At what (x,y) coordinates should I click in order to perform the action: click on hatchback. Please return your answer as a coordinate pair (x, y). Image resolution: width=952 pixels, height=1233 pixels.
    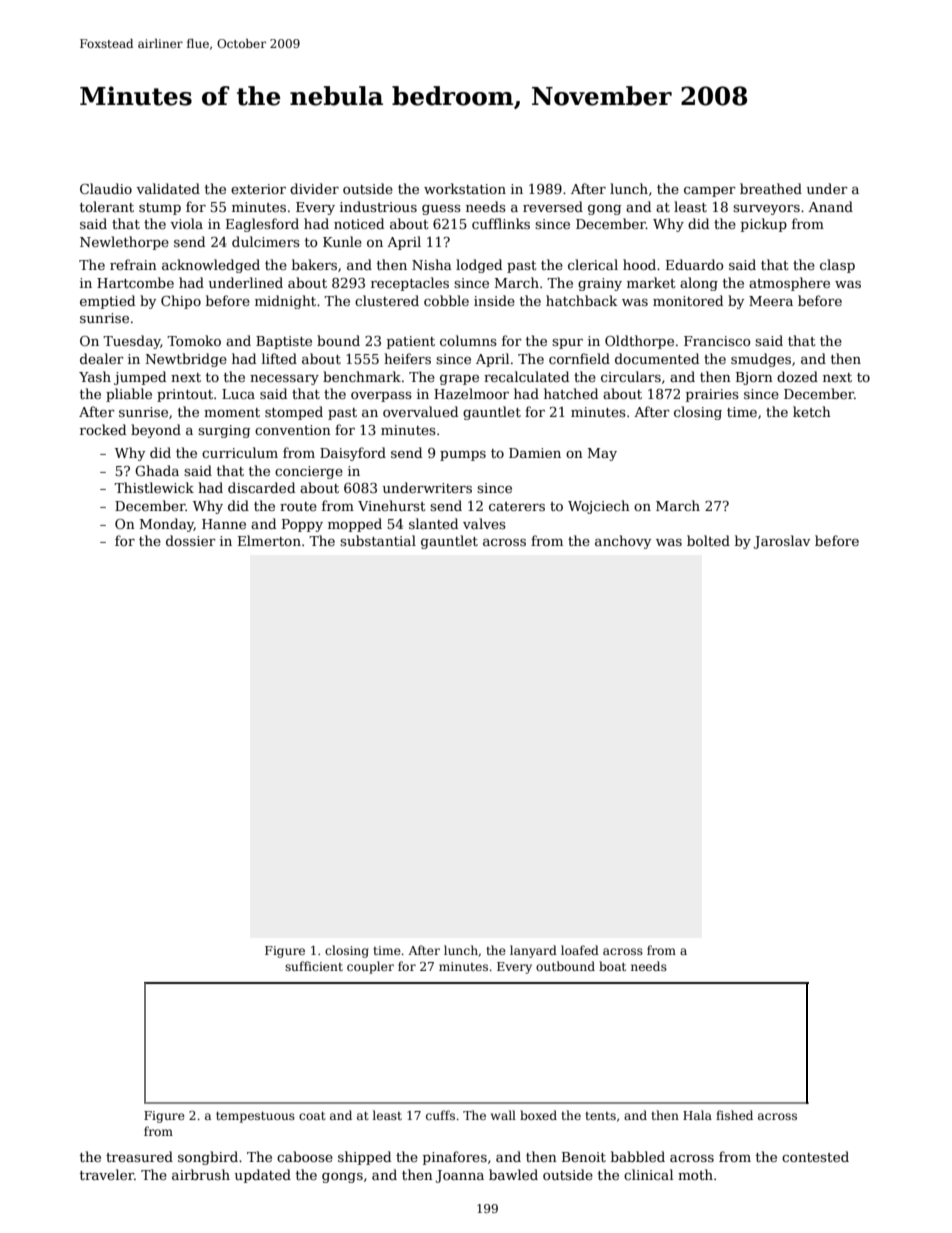
    Looking at the image, I should click on (582, 300).
